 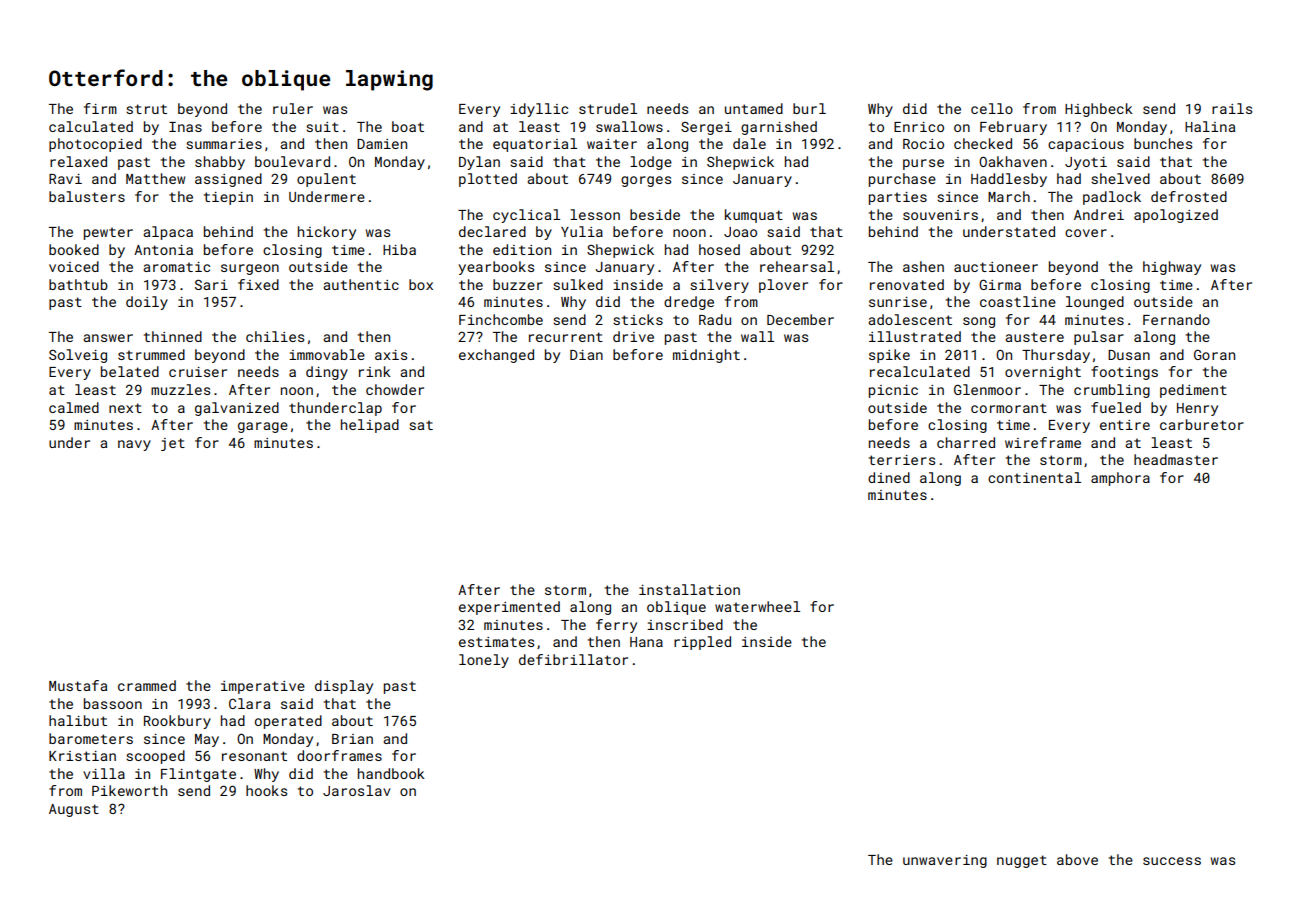 I want to click on defibrillator, so click(x=573, y=659).
